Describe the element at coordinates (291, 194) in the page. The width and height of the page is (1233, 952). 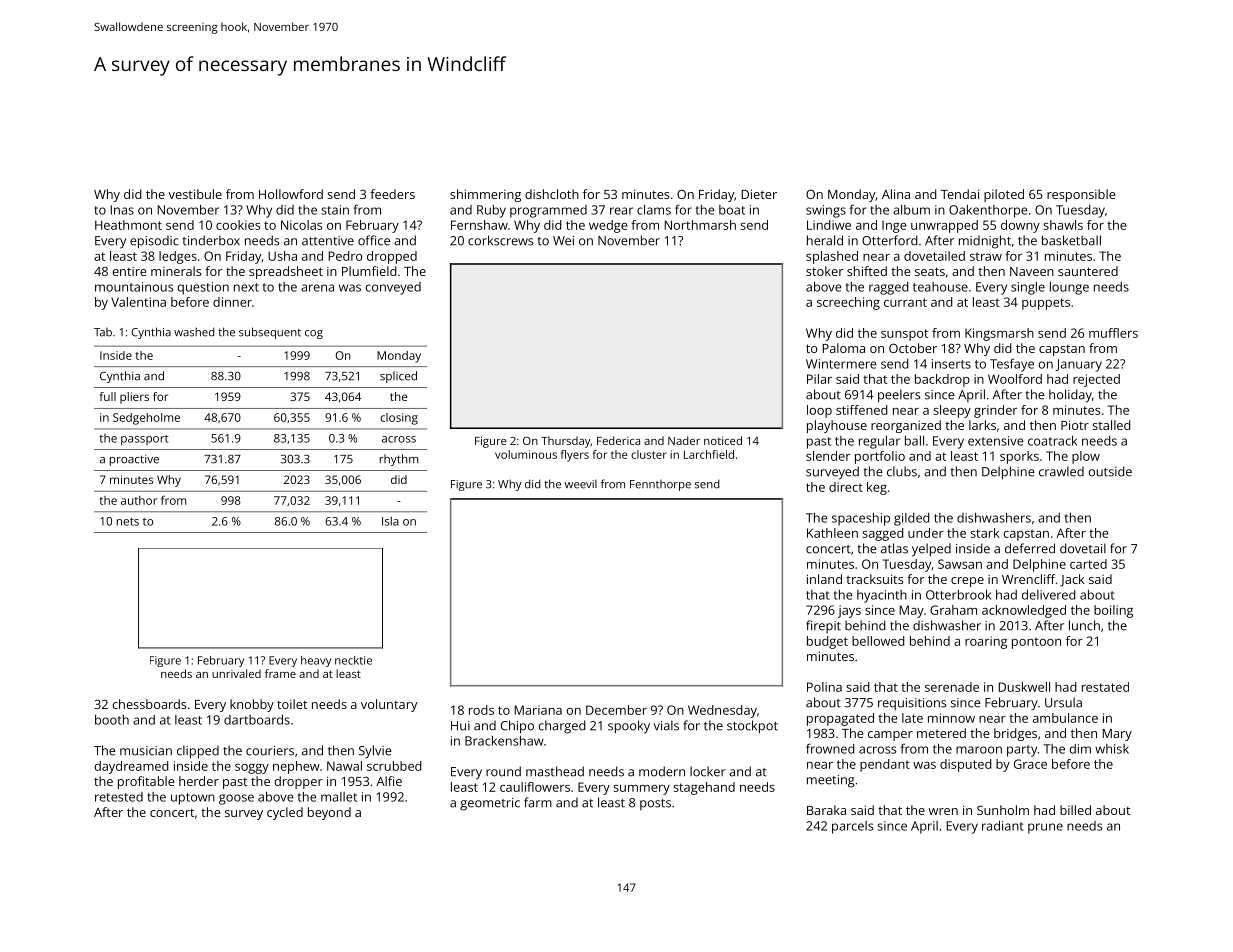
I see `Hollowford` at that location.
